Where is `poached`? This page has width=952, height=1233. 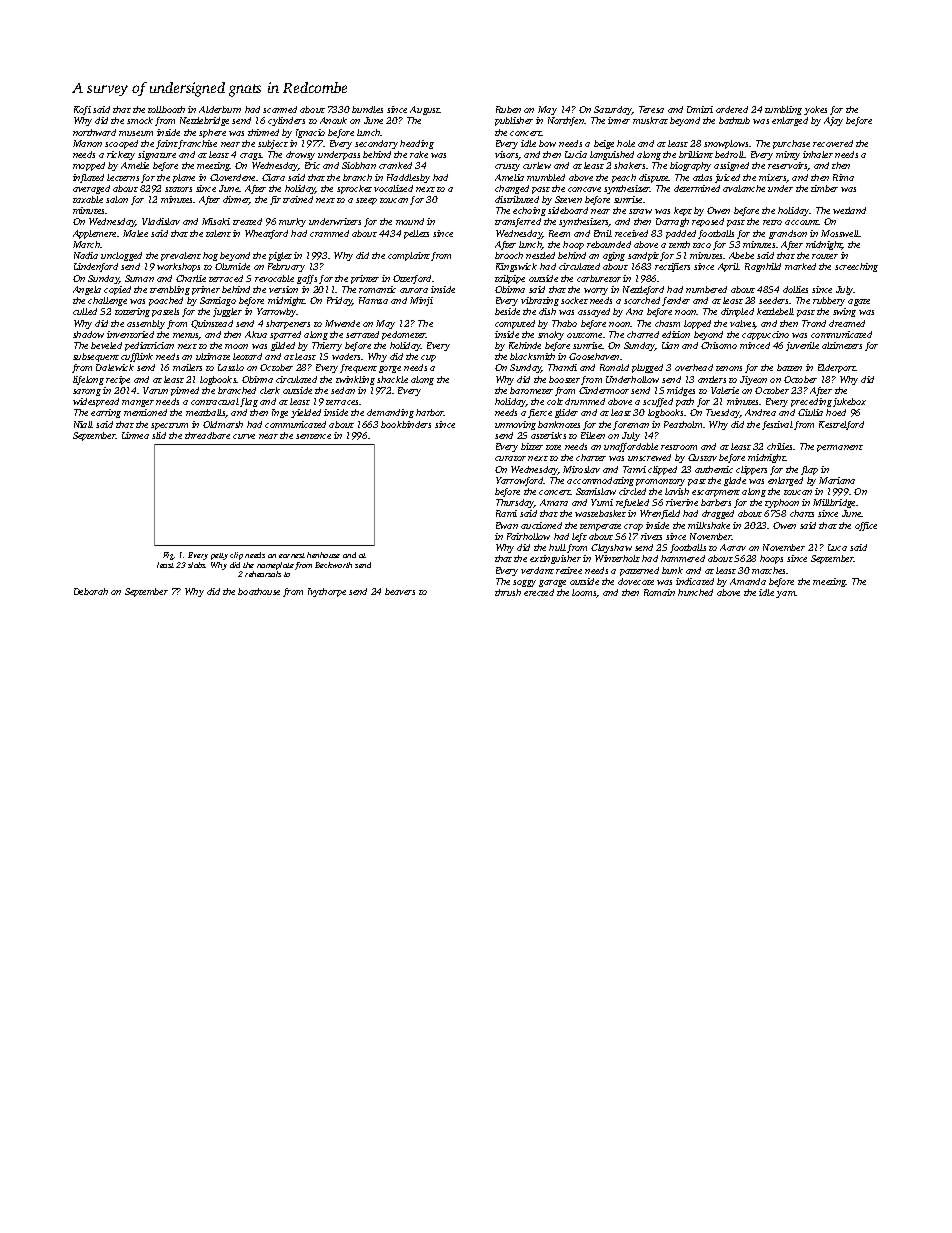 poached is located at coordinates (166, 301).
